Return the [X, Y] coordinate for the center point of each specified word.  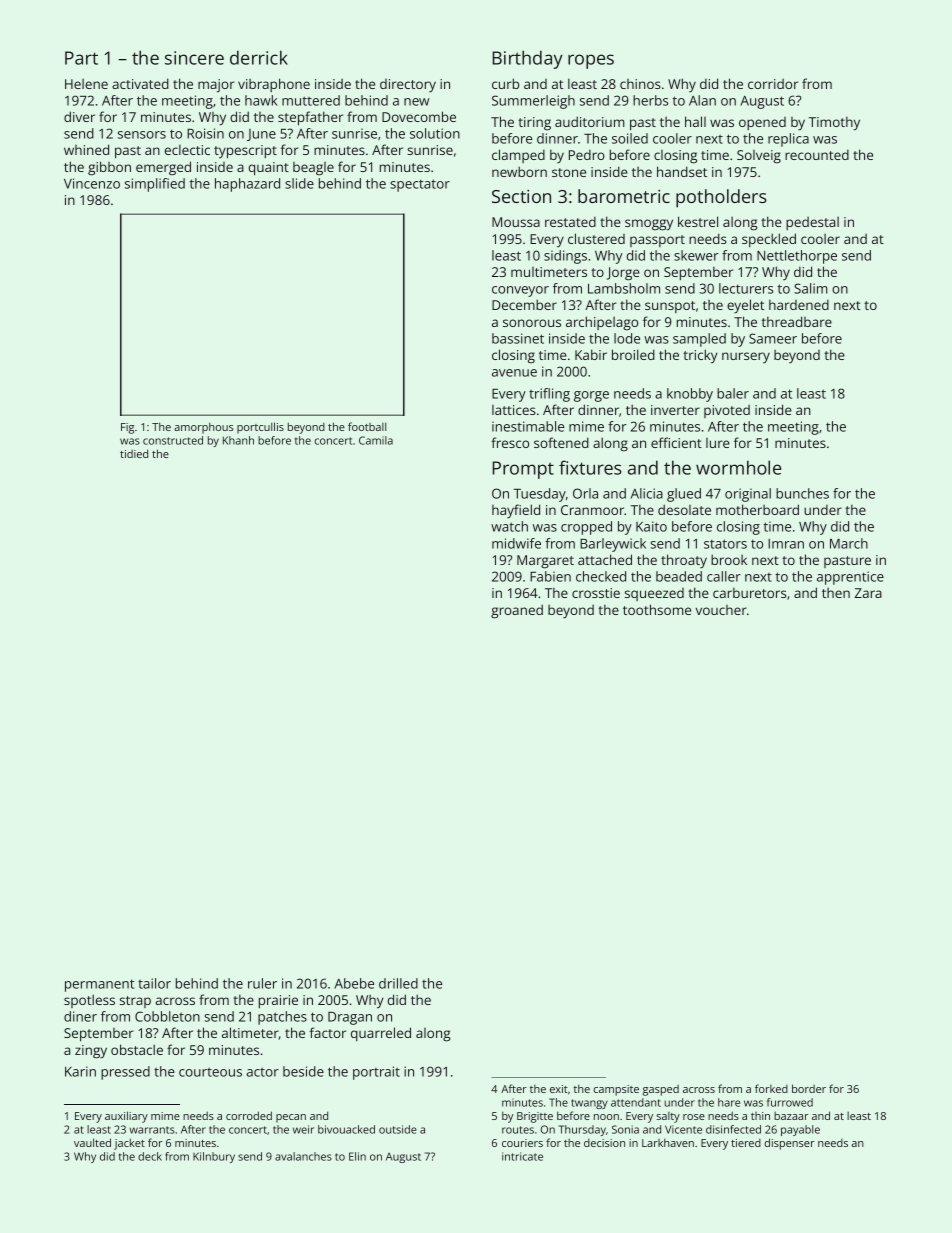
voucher [721, 610]
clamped [518, 156]
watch [509, 526]
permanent [99, 985]
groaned [517, 611]
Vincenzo [92, 183]
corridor [773, 84]
